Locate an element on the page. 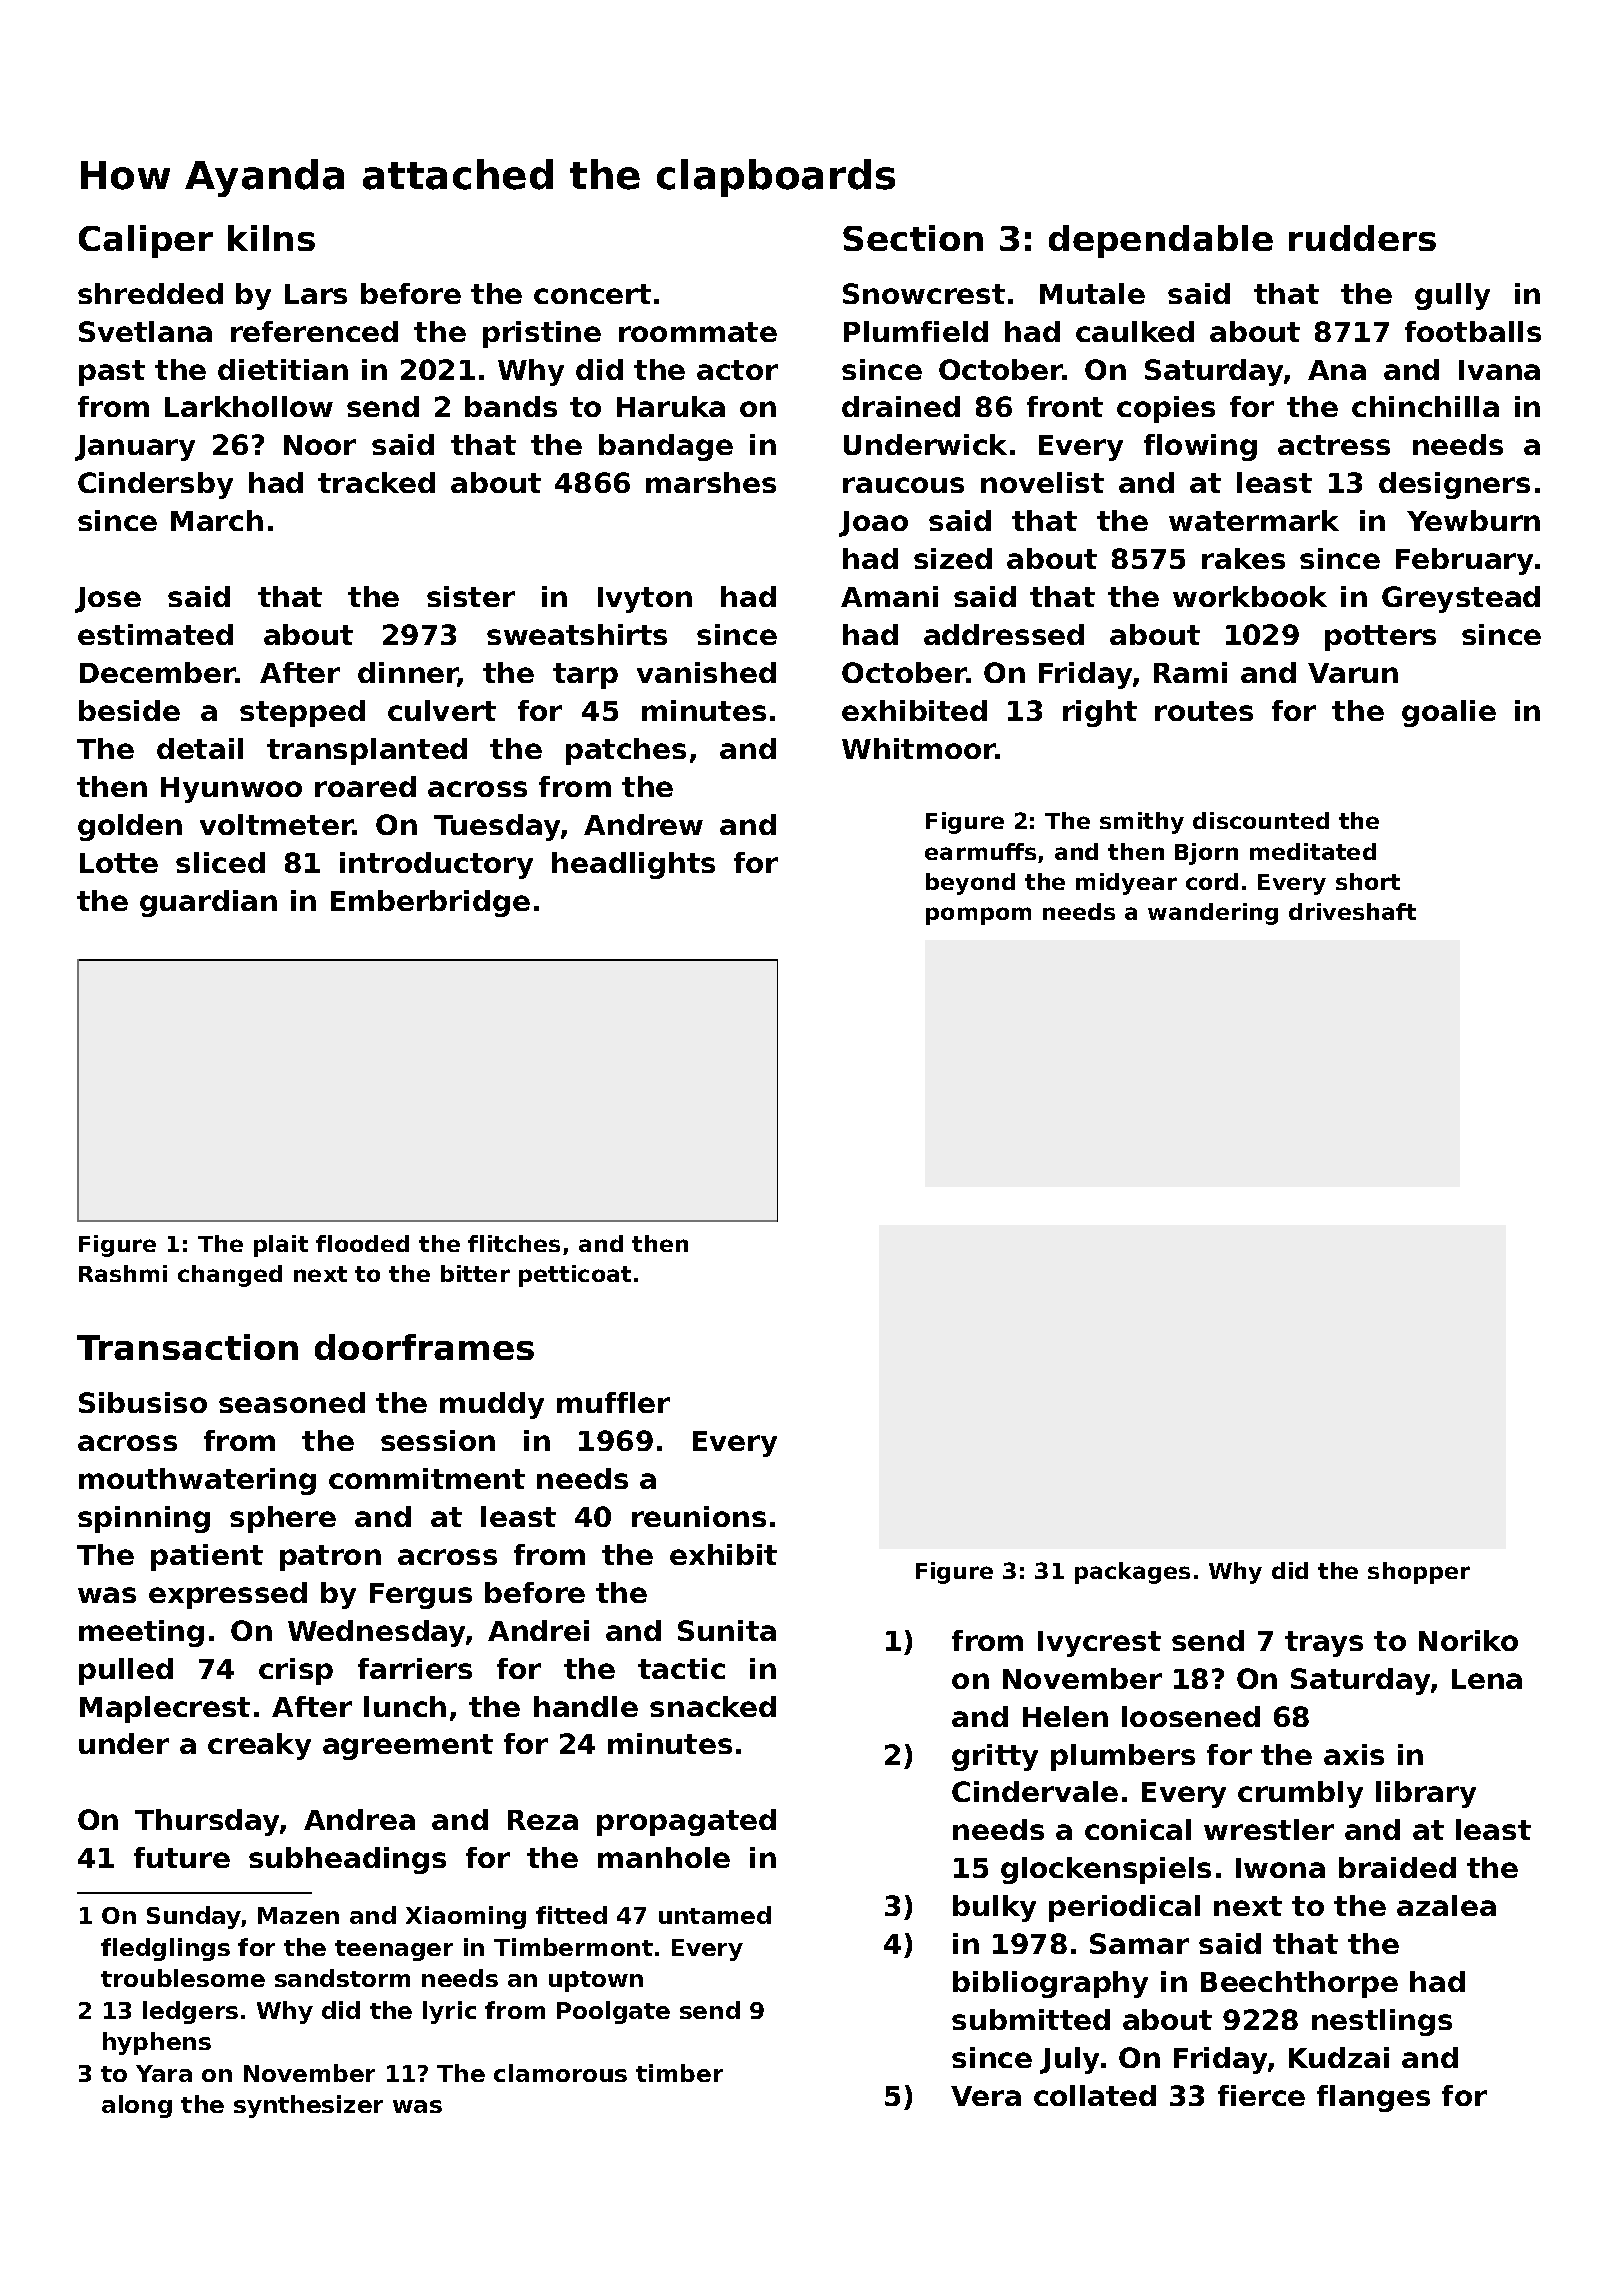 The height and width of the image is (2292, 1620). flooded is located at coordinates (362, 1243).
